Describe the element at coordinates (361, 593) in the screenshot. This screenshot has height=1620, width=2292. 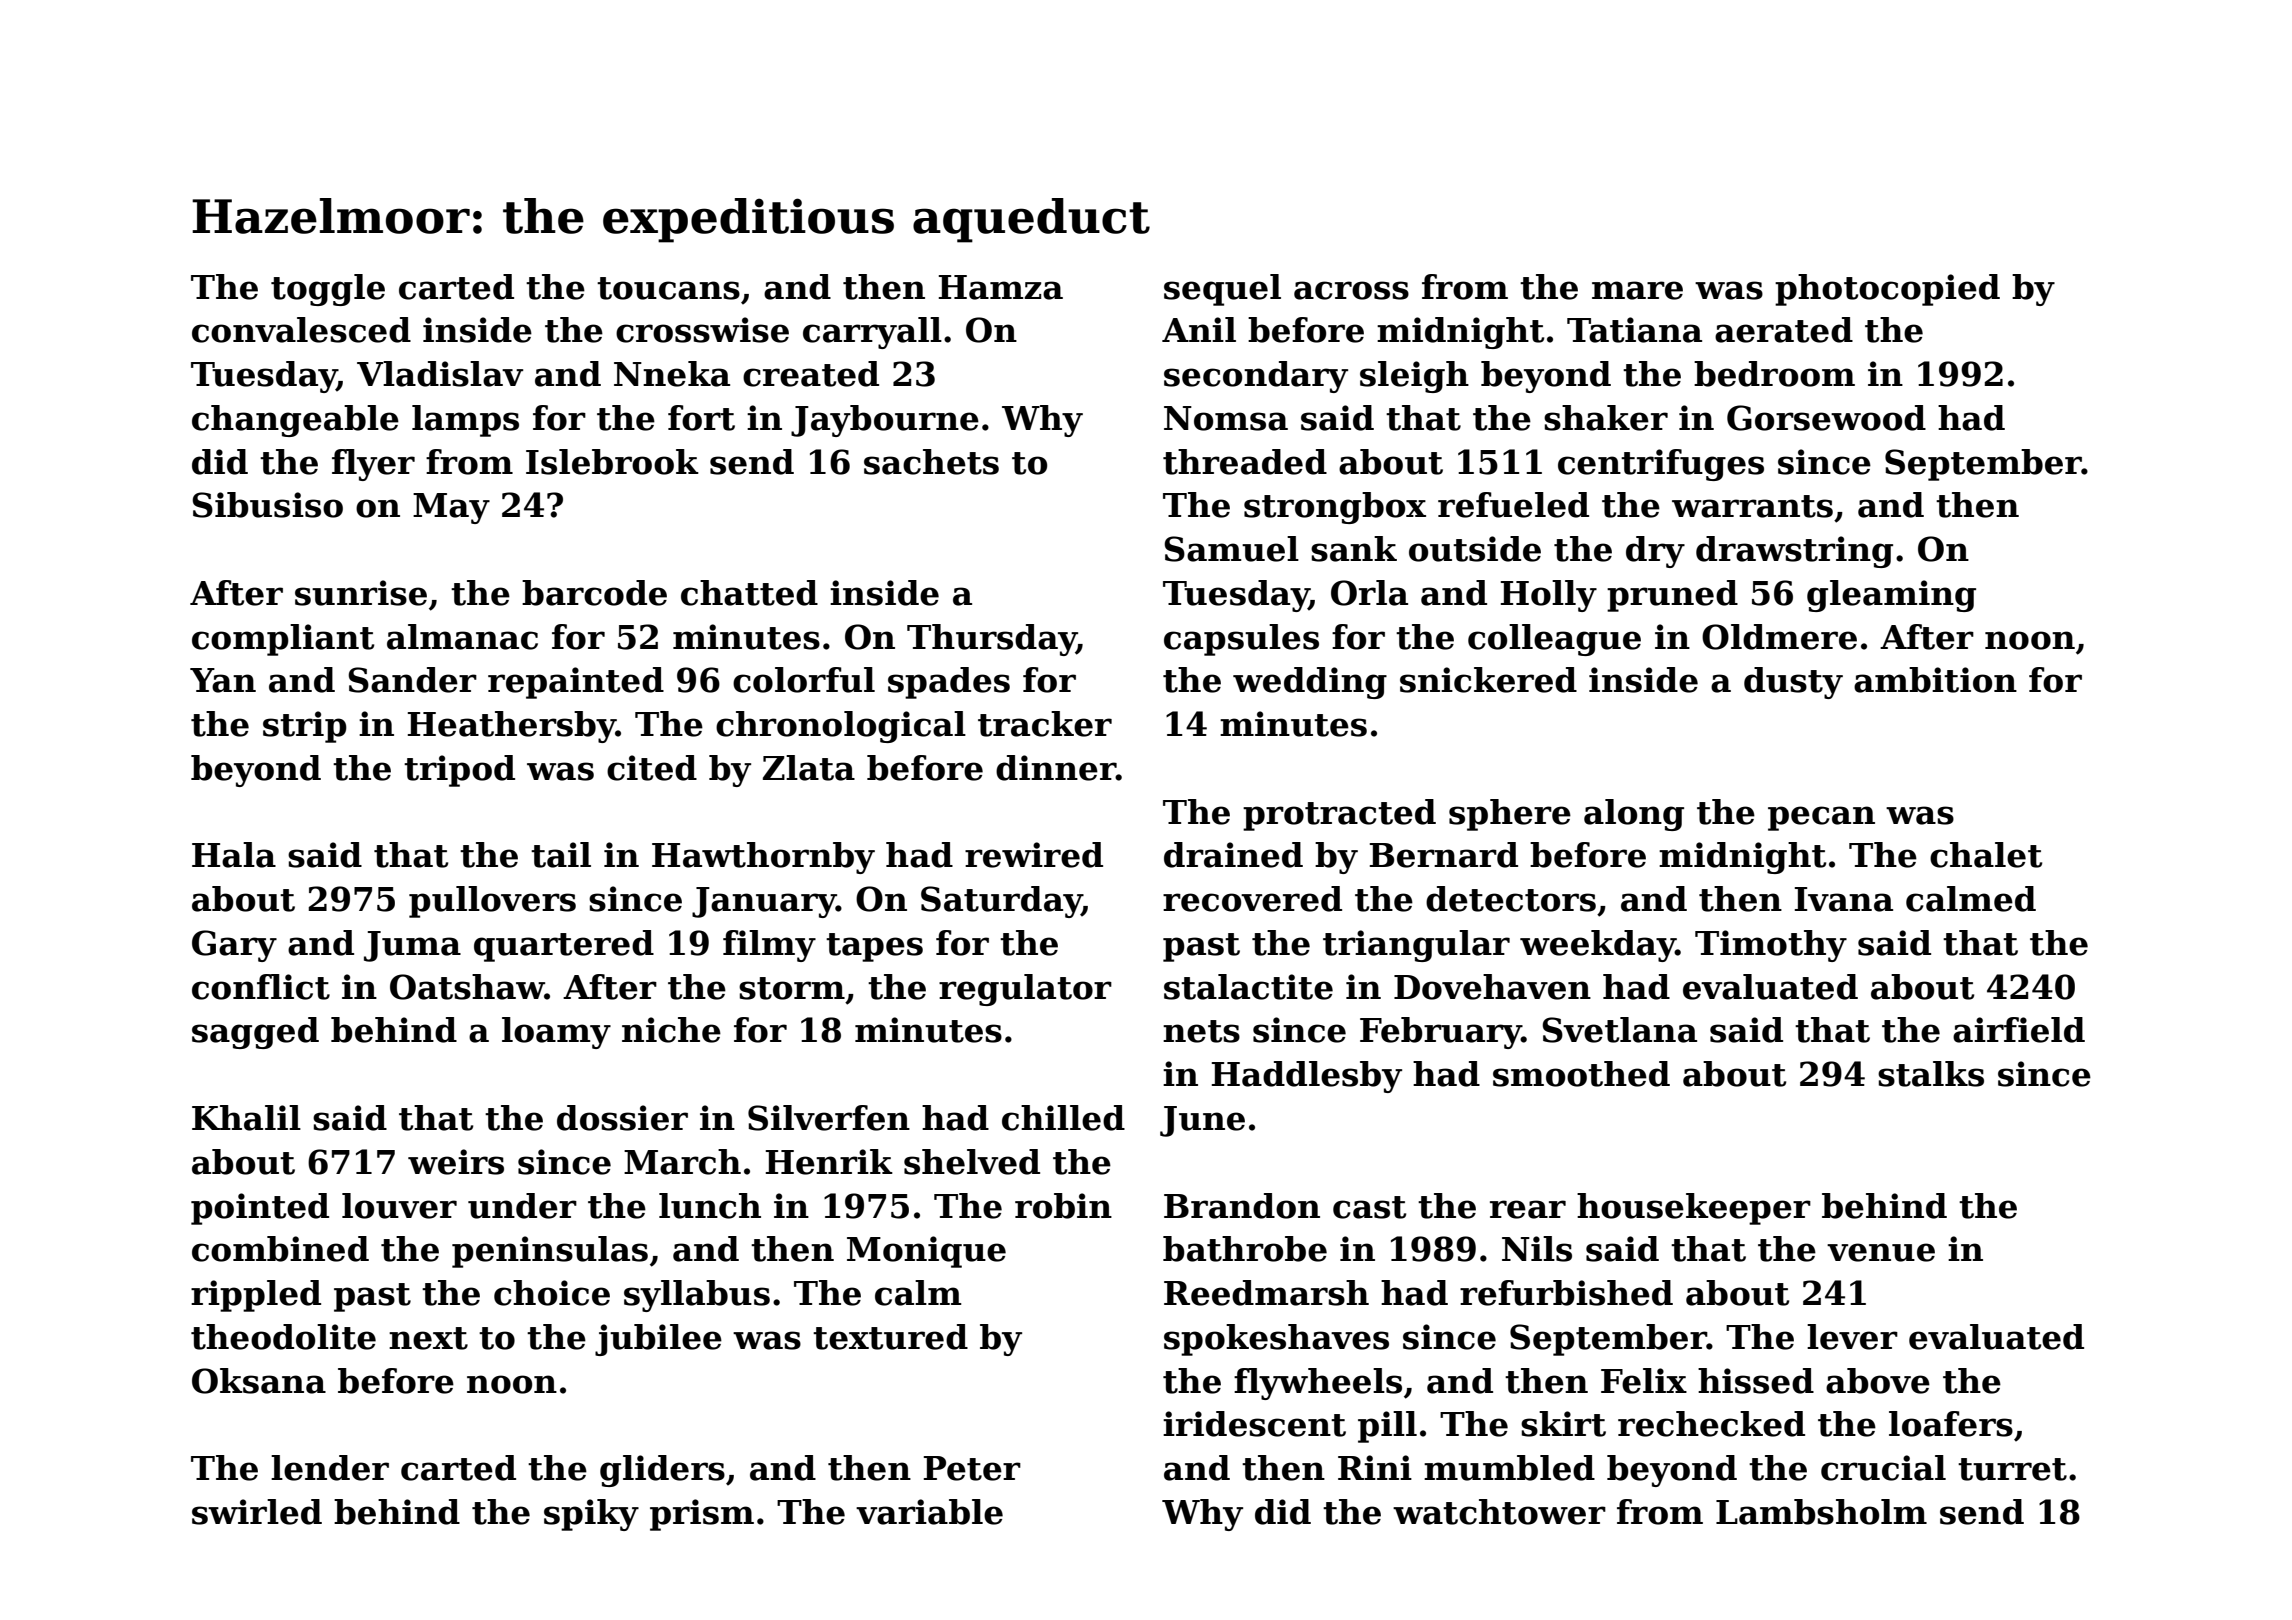
I see `sunrise` at that location.
